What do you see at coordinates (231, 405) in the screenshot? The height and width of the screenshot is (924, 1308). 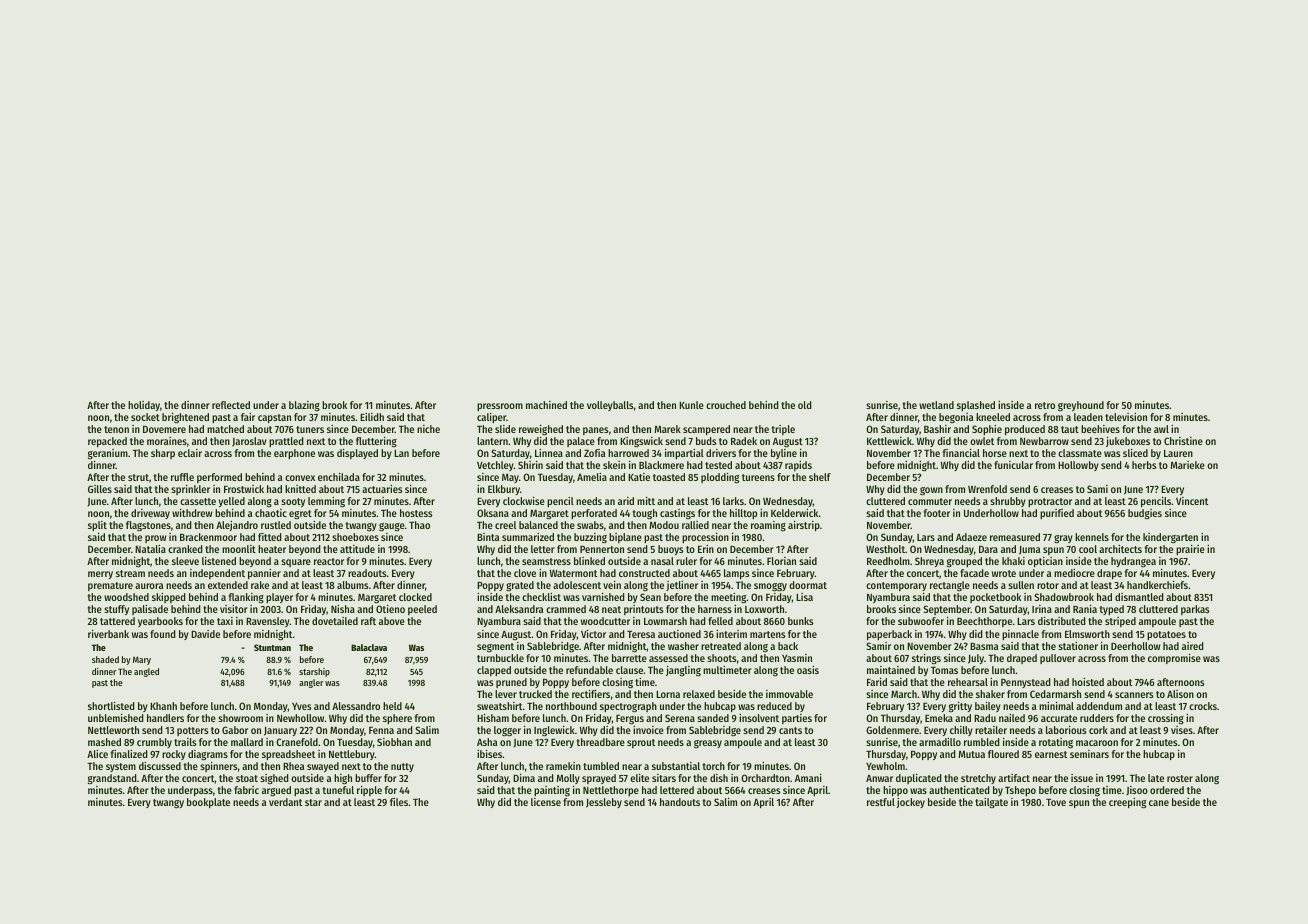 I see `reflected` at bounding box center [231, 405].
